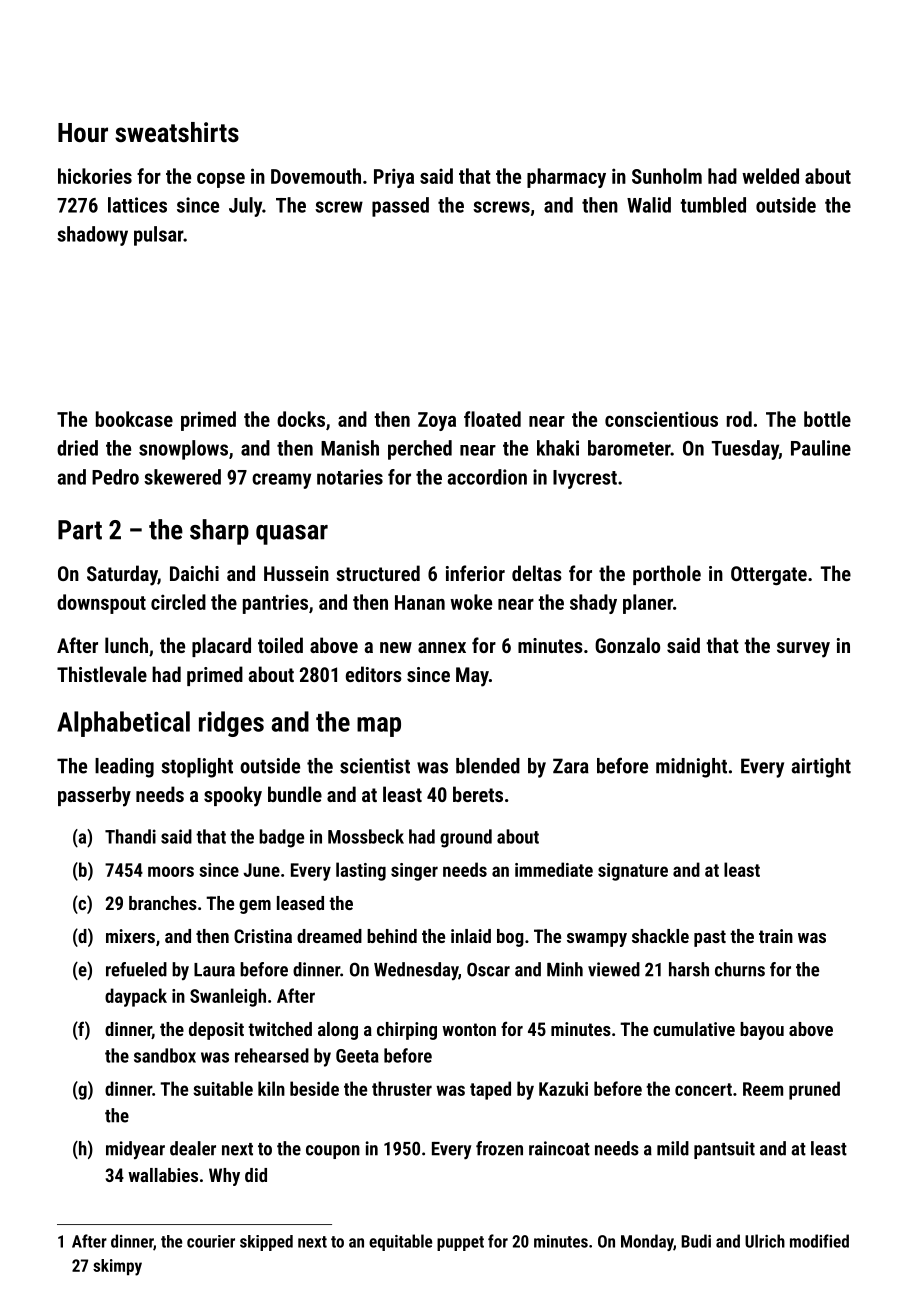 The width and height of the document is (908, 1316). I want to click on Thistlevale, so click(102, 674).
